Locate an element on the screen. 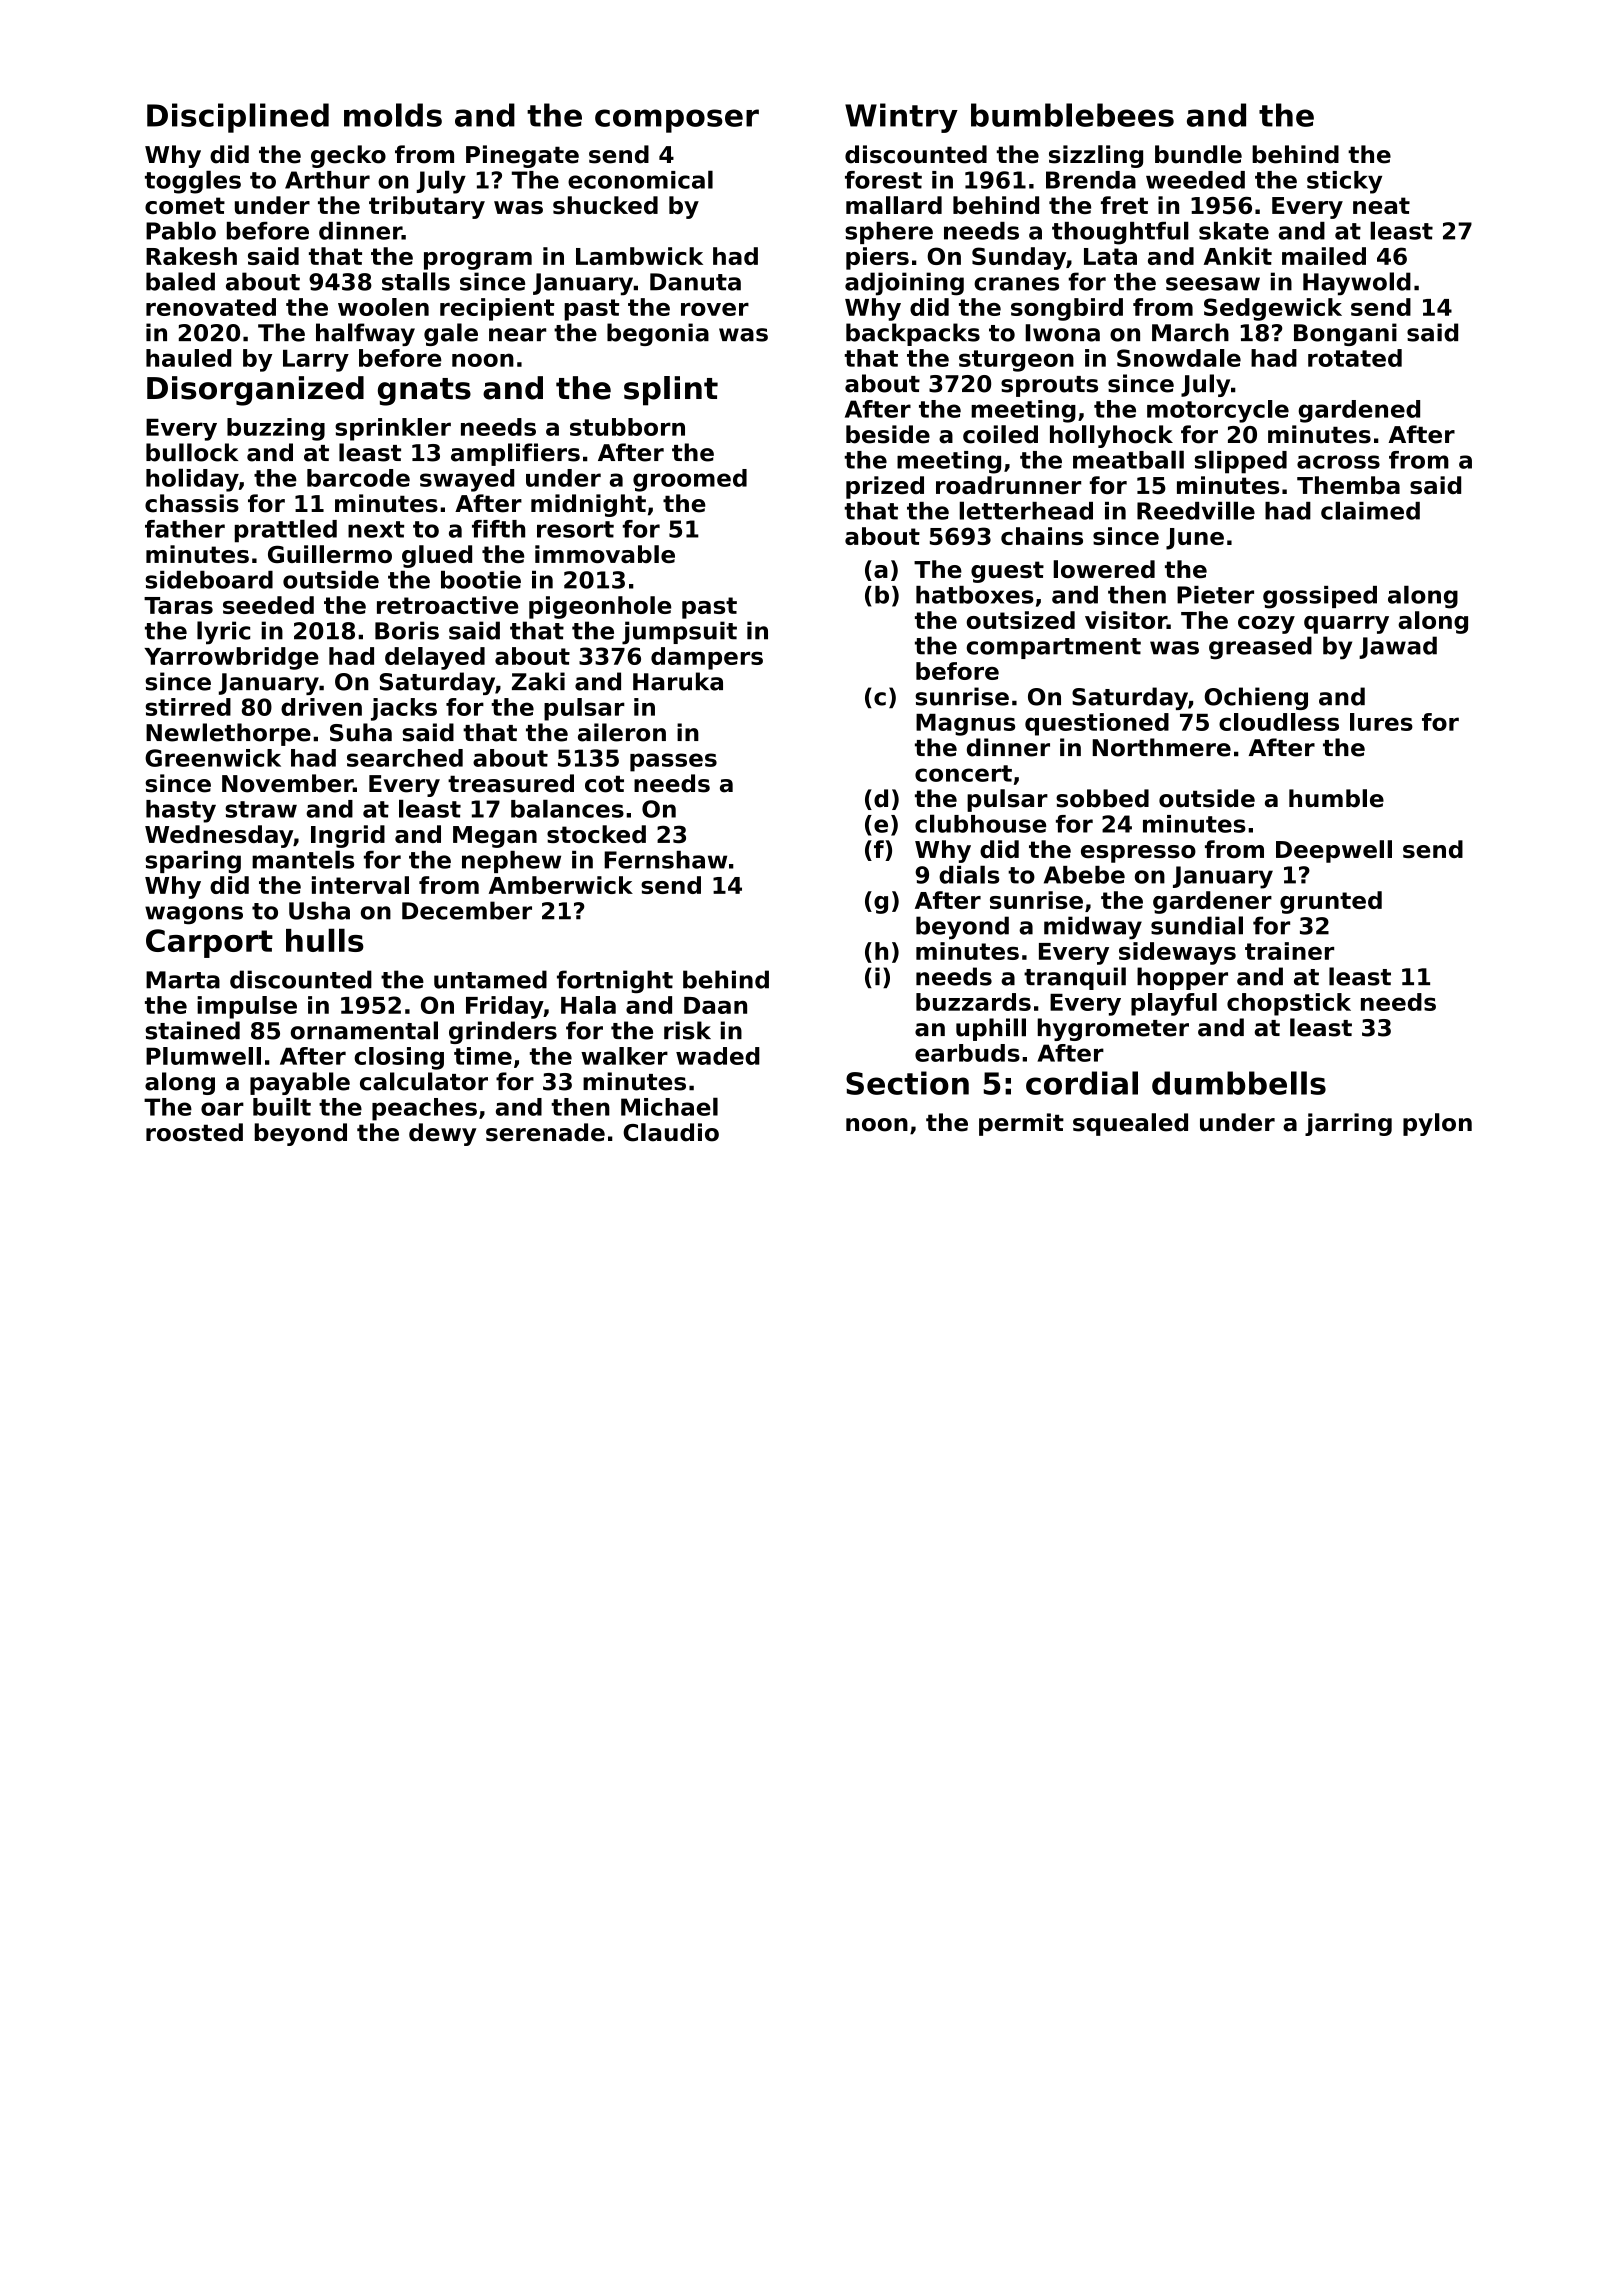 This screenshot has width=1620, height=2292. jarring is located at coordinates (1348, 1124).
